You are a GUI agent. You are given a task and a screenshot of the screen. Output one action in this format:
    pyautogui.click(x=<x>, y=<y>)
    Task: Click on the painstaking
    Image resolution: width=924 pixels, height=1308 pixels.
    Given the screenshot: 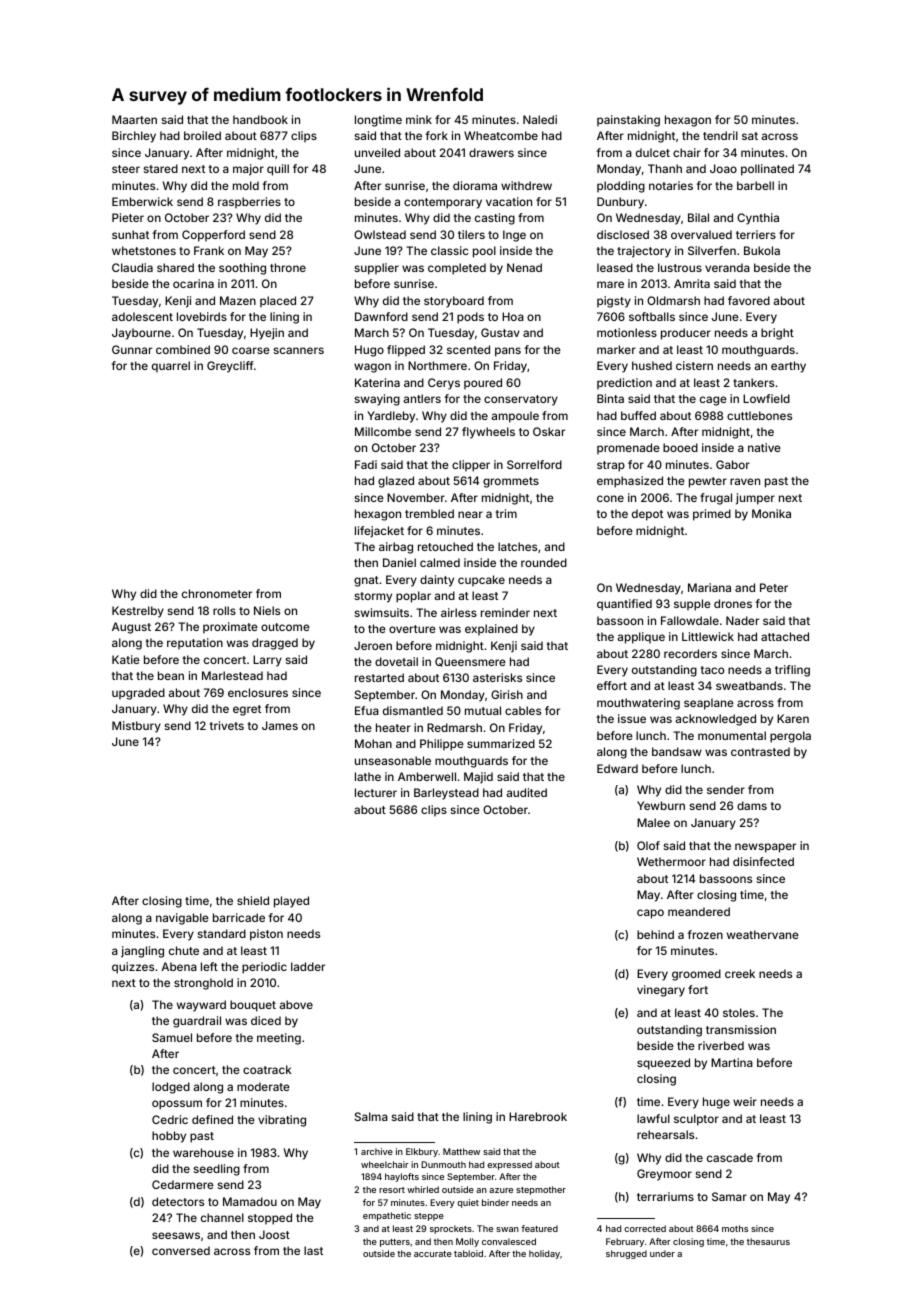 What is the action you would take?
    pyautogui.click(x=628, y=121)
